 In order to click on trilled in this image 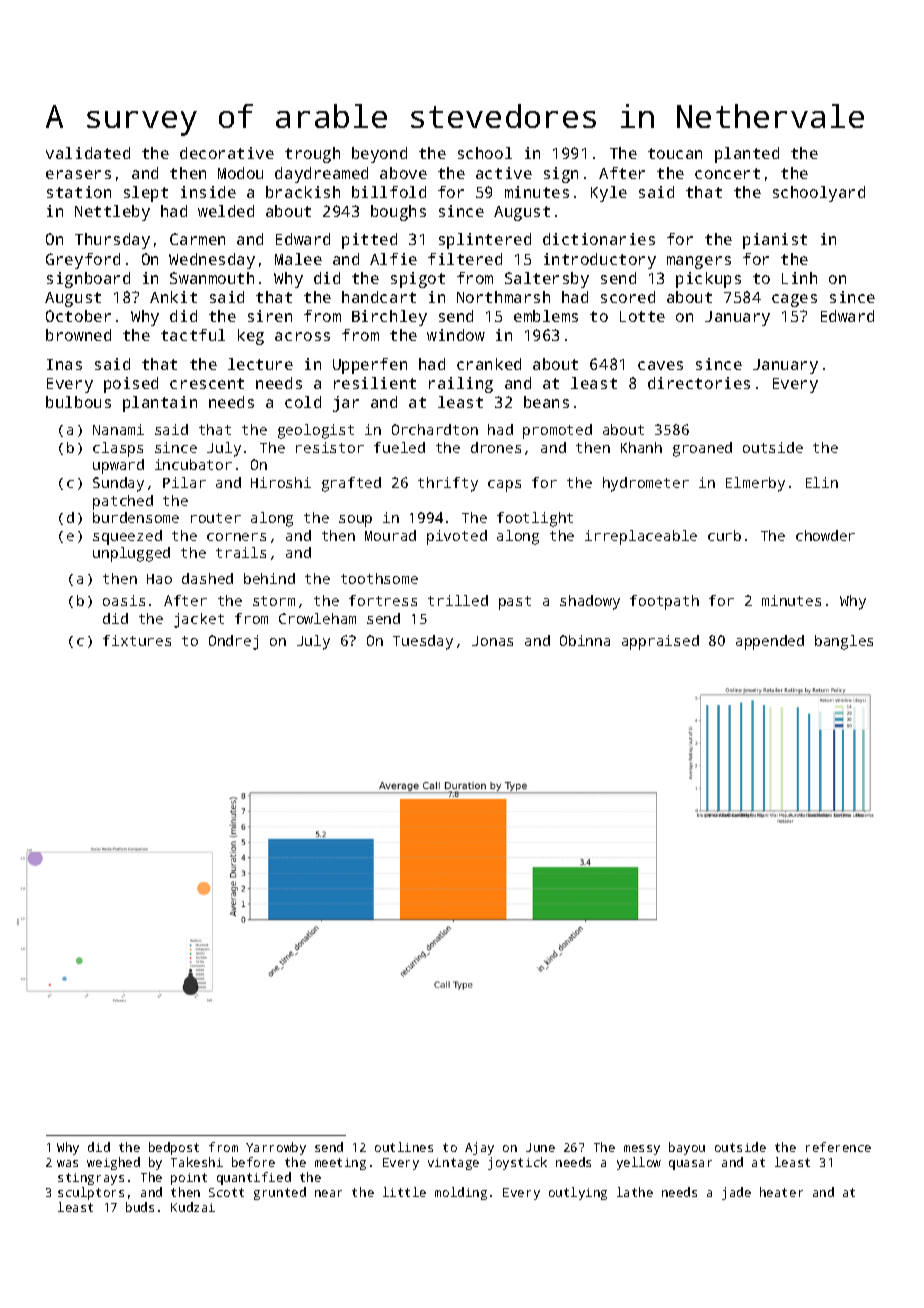, I will do `click(458, 600)`.
